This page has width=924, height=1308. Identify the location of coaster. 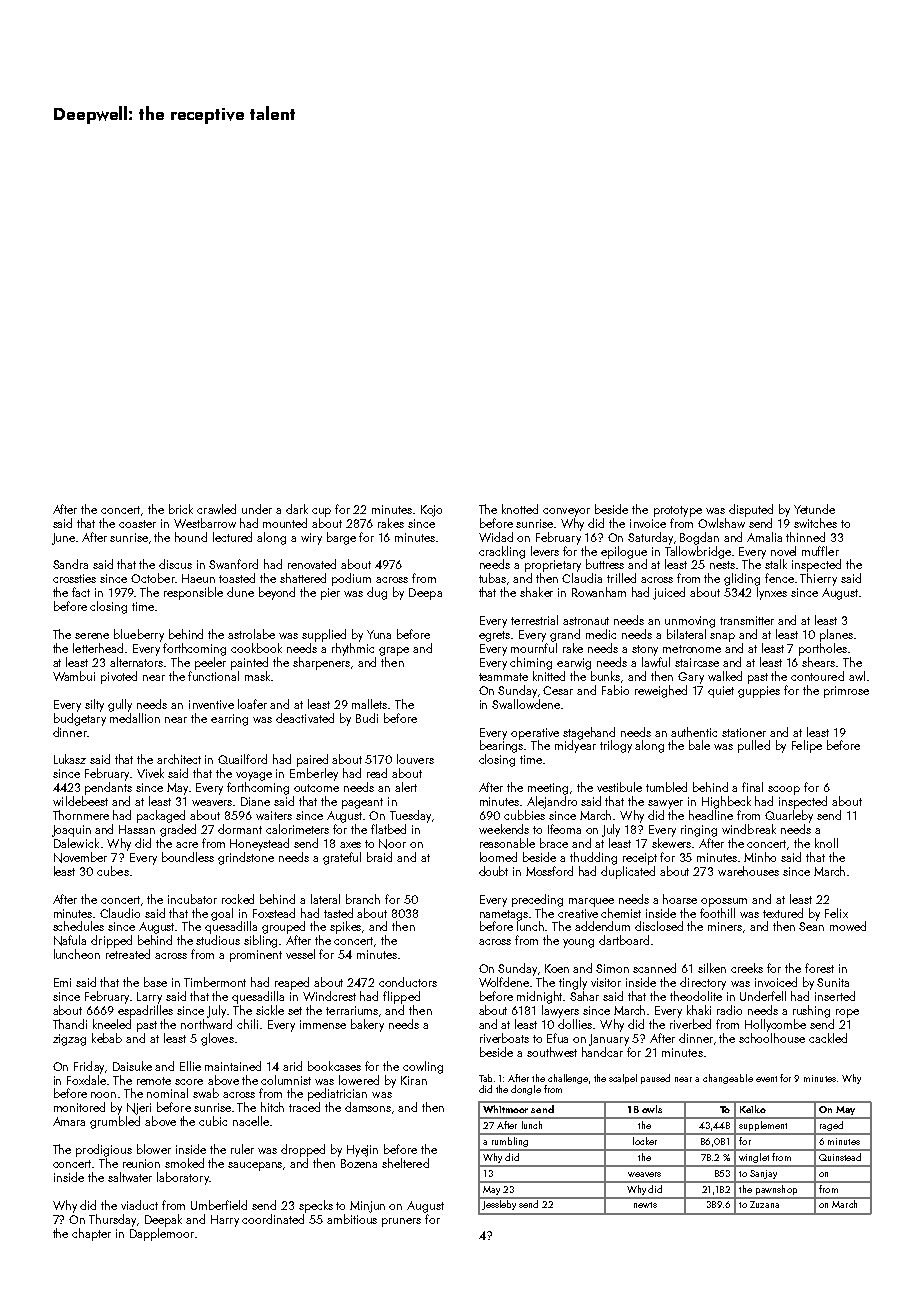
(137, 524).
